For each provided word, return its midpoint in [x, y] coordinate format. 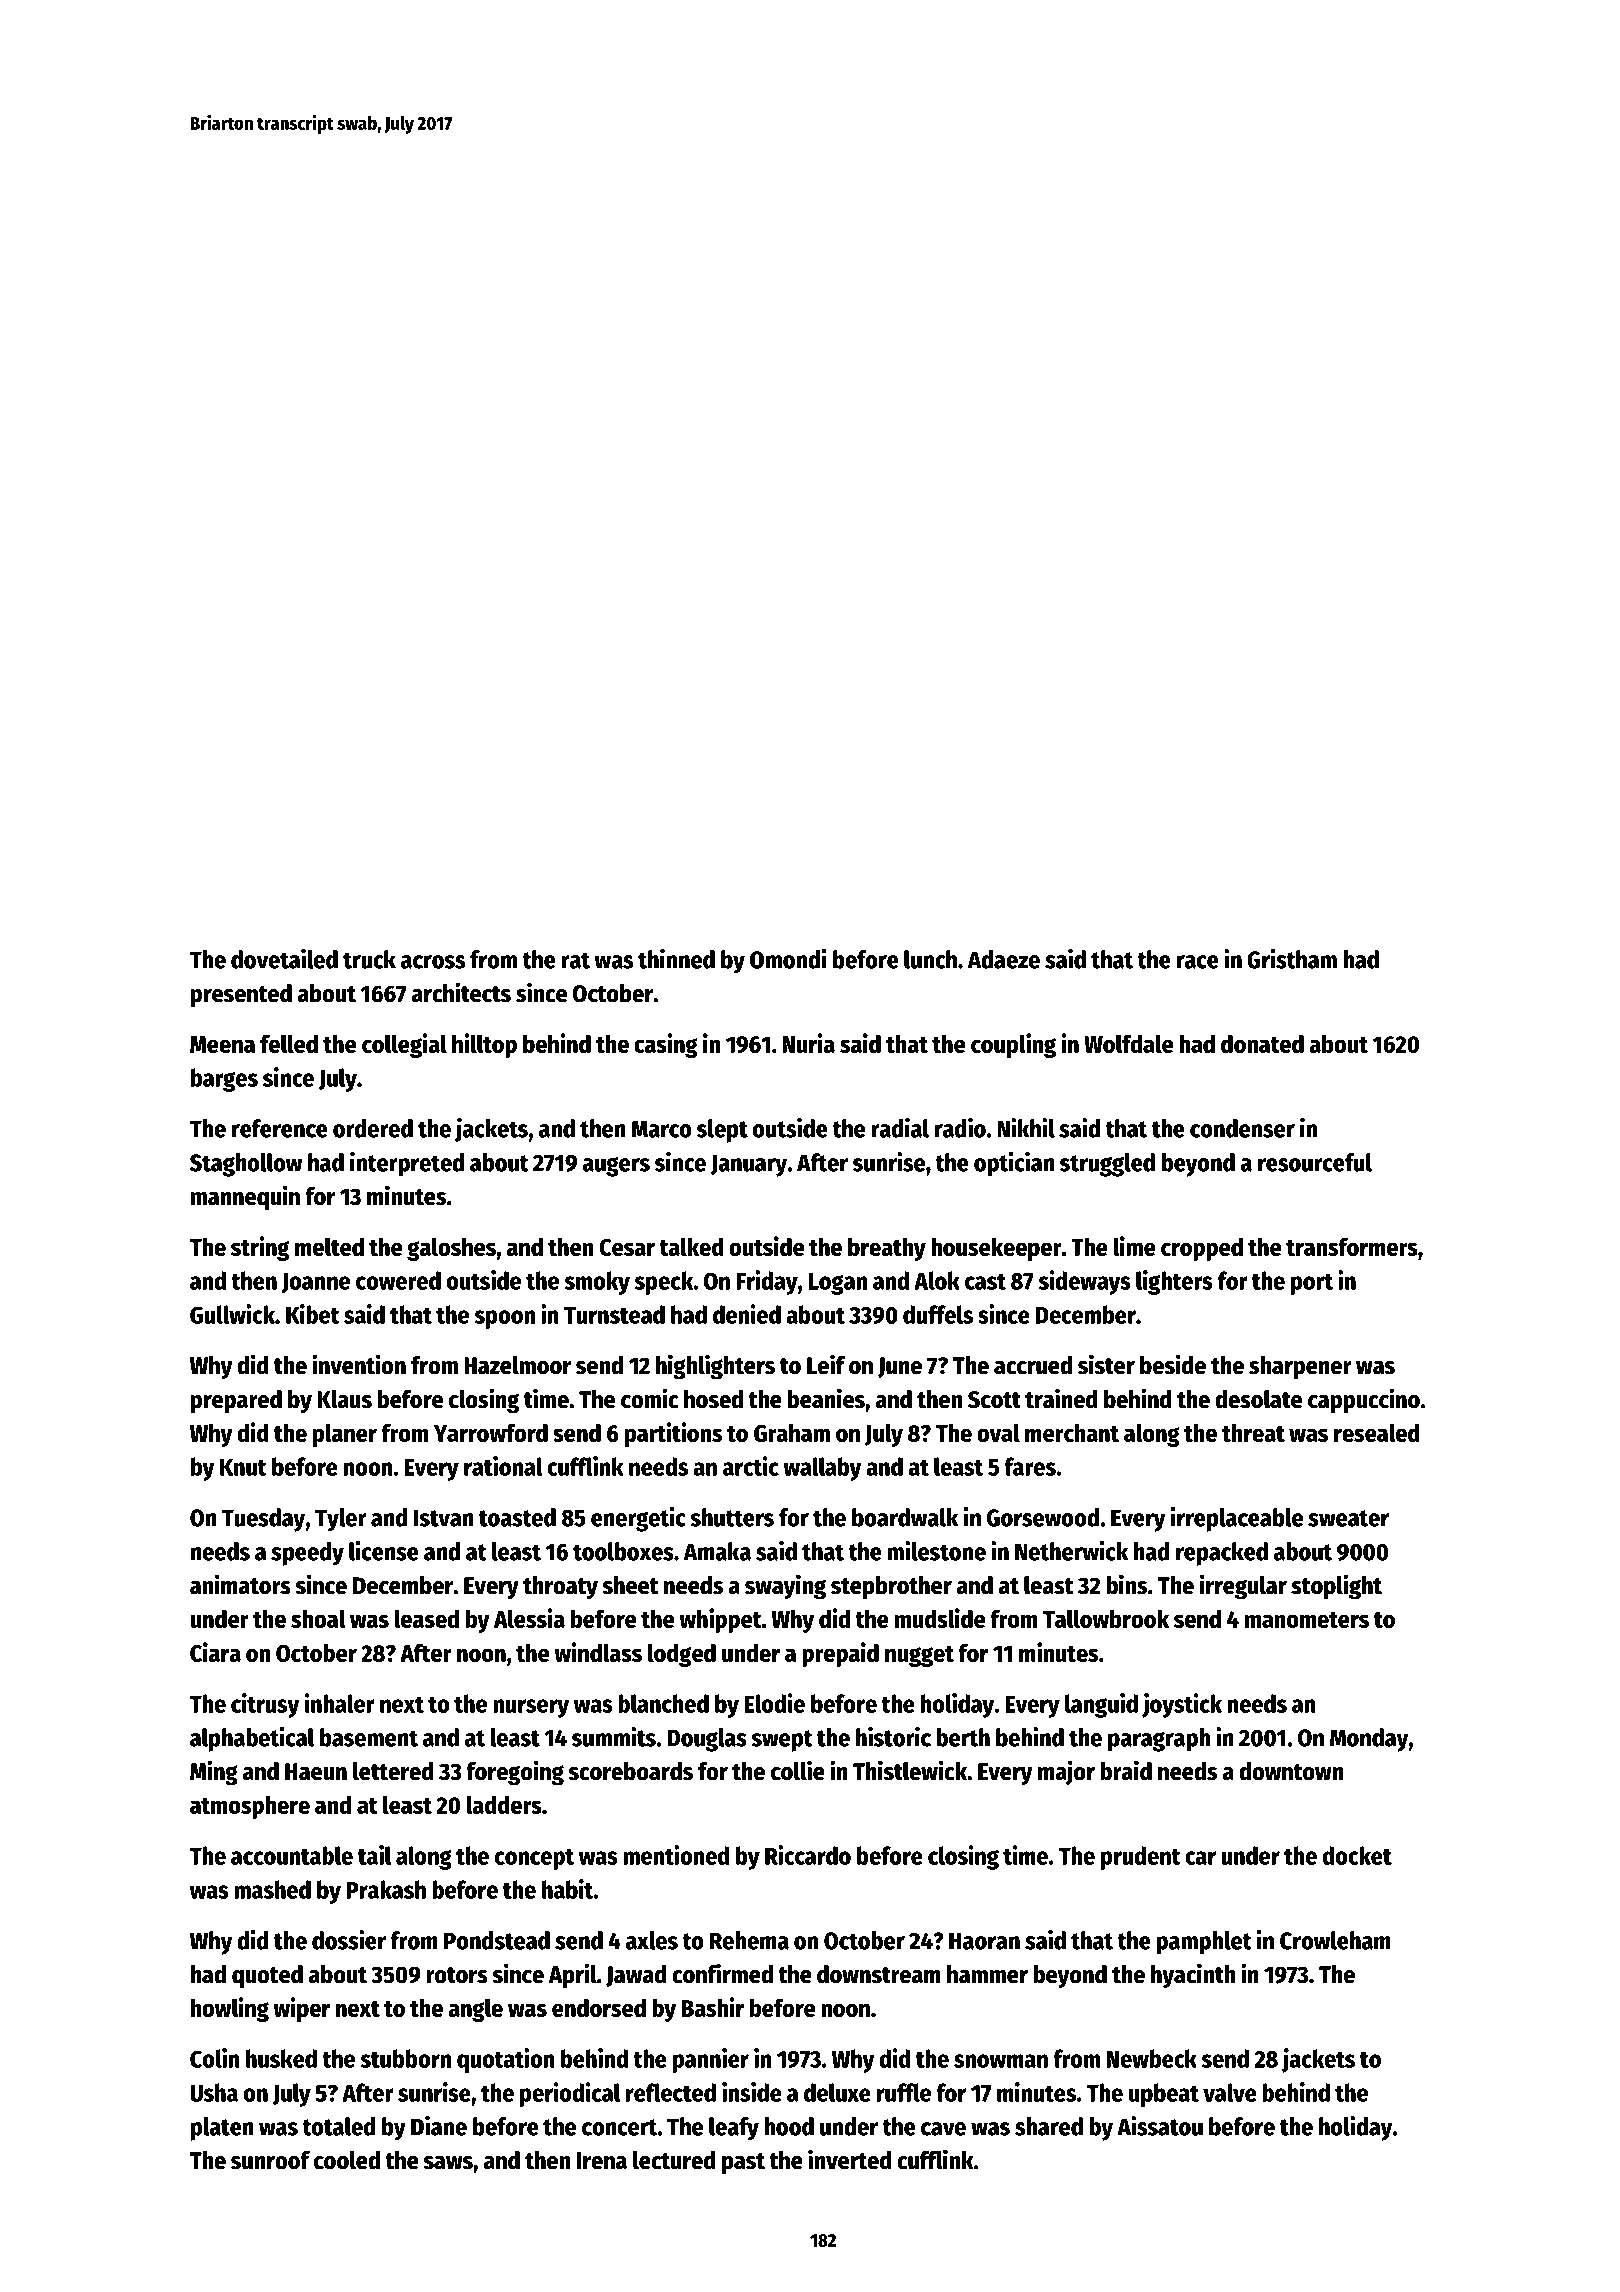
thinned [676, 959]
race [1198, 962]
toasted [517, 1517]
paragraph [1159, 1740]
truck [369, 959]
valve [1230, 2092]
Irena [602, 2161]
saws [448, 2163]
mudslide [940, 1618]
